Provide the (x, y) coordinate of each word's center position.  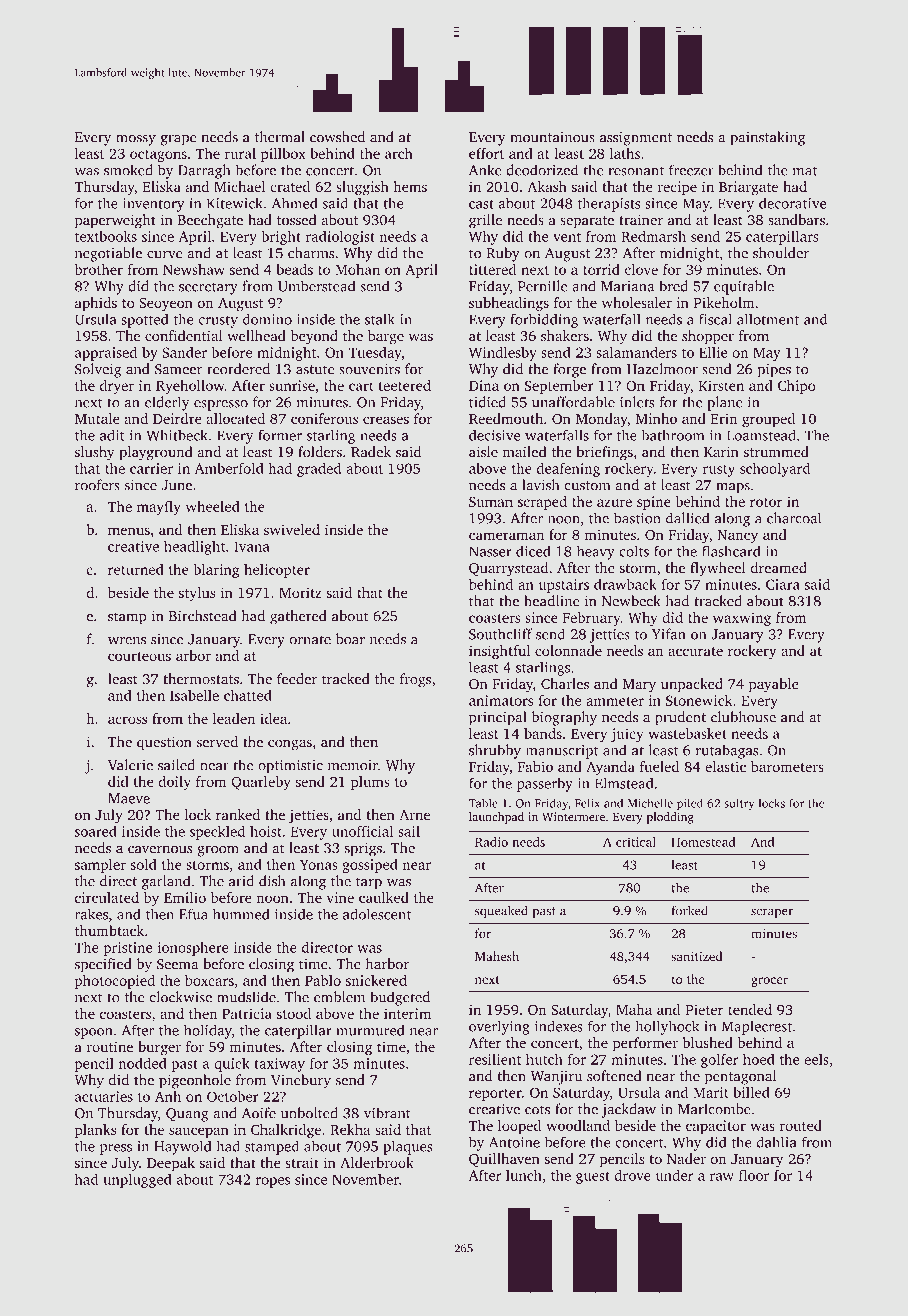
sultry (739, 804)
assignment (636, 139)
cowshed (337, 137)
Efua (193, 914)
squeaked (501, 911)
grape (179, 140)
